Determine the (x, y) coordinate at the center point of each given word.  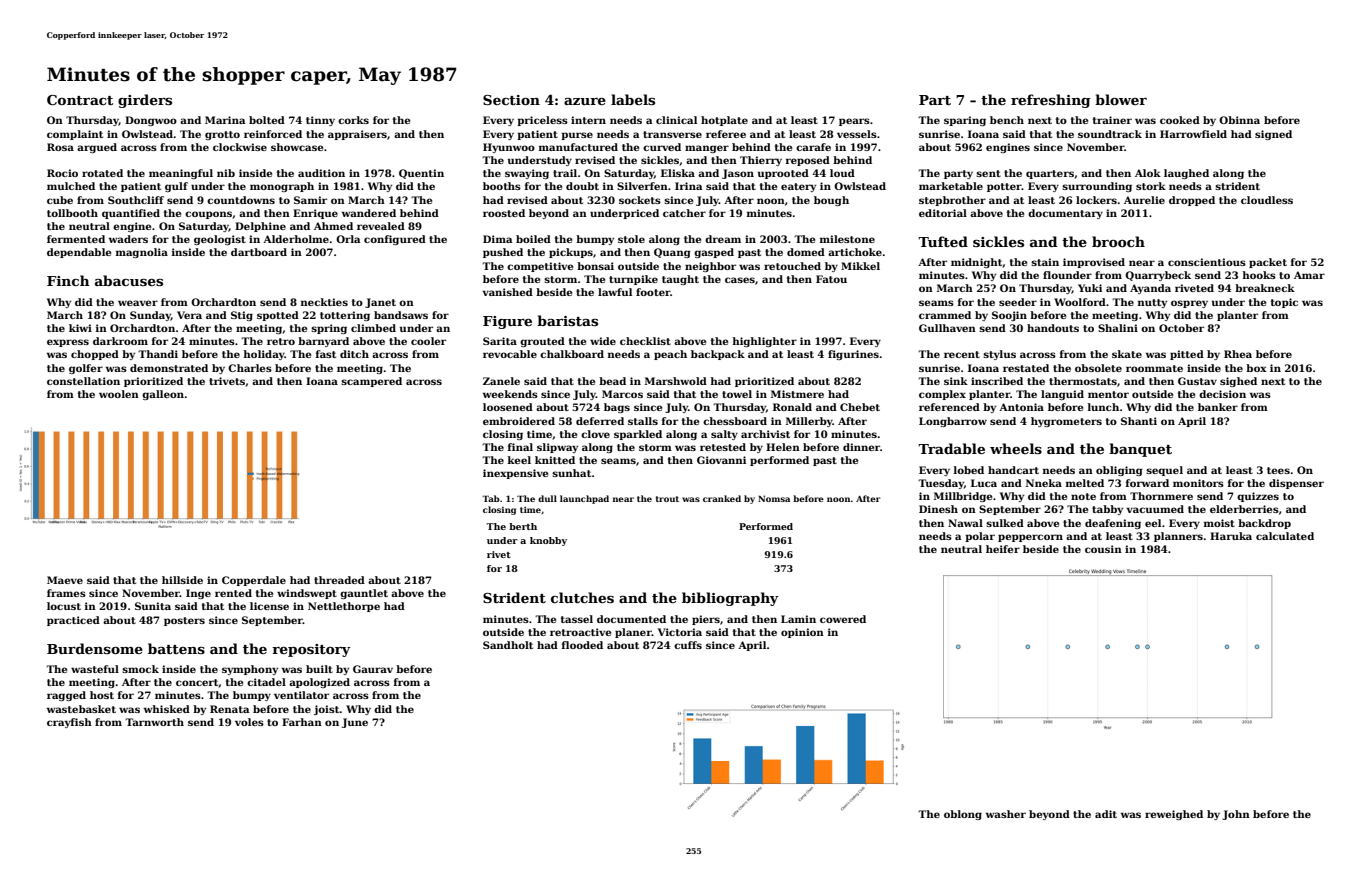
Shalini (1118, 328)
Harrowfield (1193, 134)
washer (1006, 814)
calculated (1285, 536)
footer (653, 292)
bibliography (730, 599)
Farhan (302, 722)
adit (1106, 814)
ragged (66, 696)
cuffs (688, 645)
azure (585, 101)
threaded (339, 580)
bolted (267, 120)
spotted (278, 316)
